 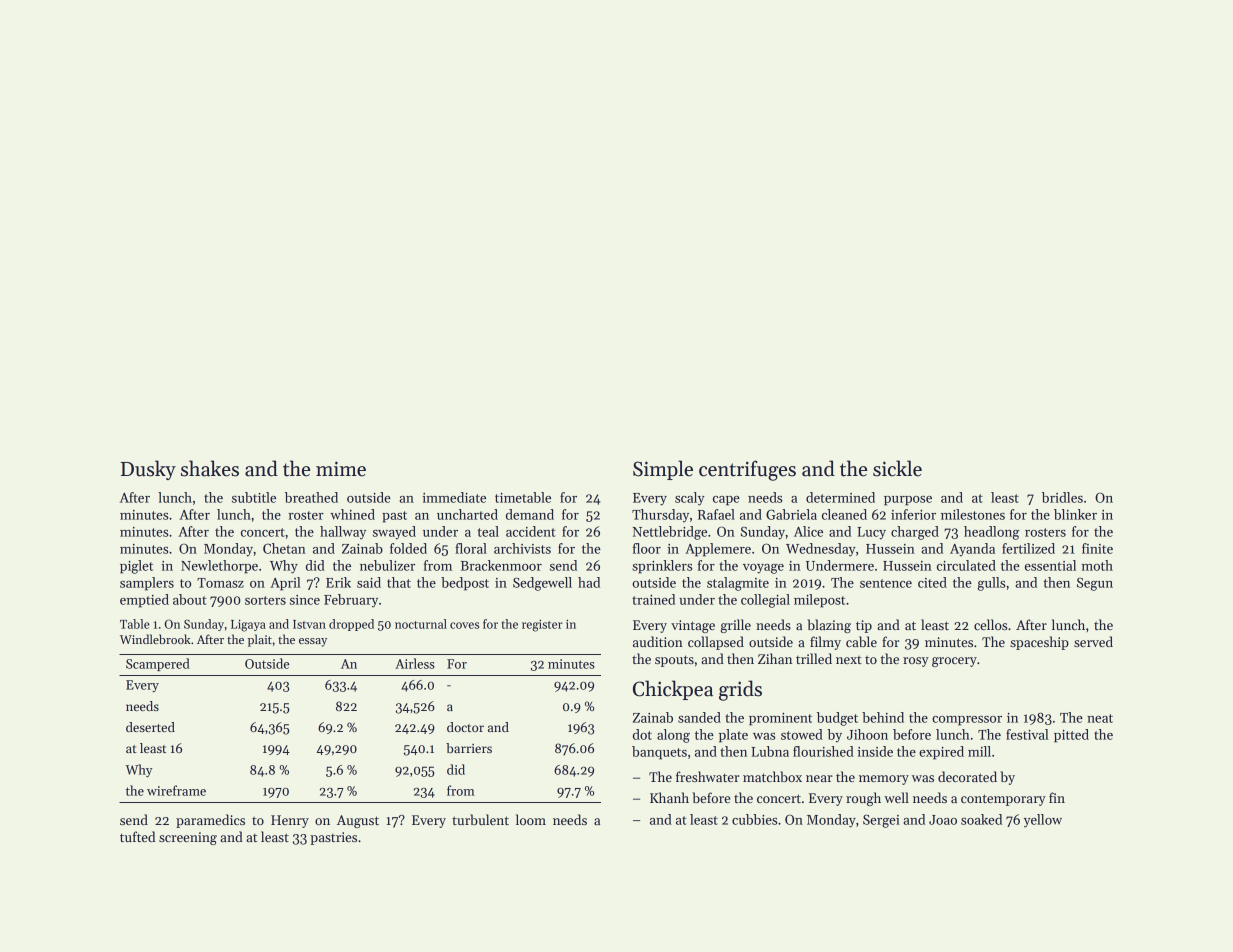 What do you see at coordinates (150, 727) in the page?
I see `deserted` at bounding box center [150, 727].
